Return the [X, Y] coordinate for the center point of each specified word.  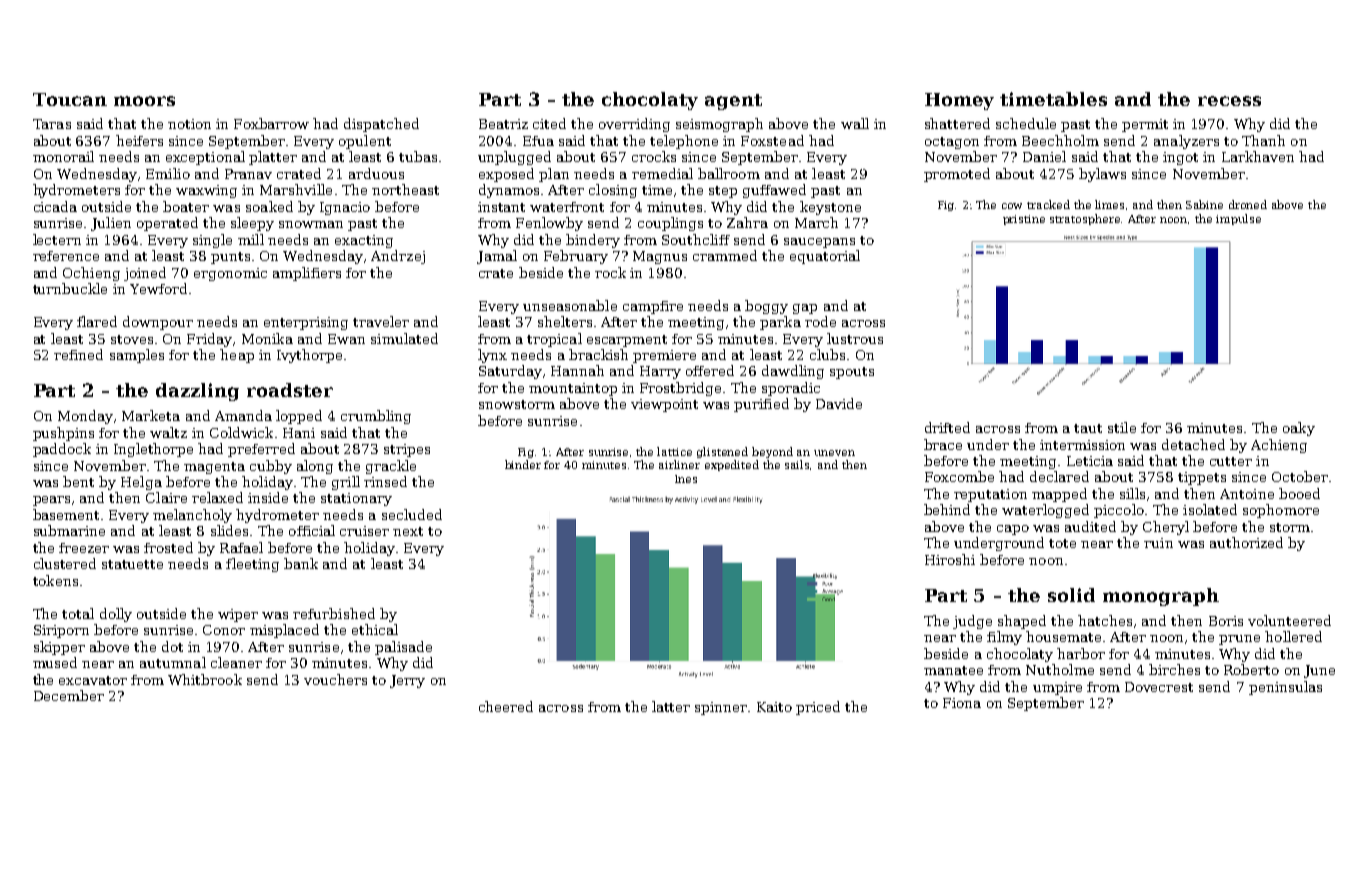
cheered [506, 706]
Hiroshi [950, 559]
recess [1229, 101]
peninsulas [1285, 688]
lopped [299, 417]
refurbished [334, 613]
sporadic [791, 389]
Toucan [70, 99]
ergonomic [230, 274]
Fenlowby [549, 224]
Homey [959, 101]
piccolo [1119, 511]
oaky [1299, 429]
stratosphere [1086, 219]
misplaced [284, 631]
